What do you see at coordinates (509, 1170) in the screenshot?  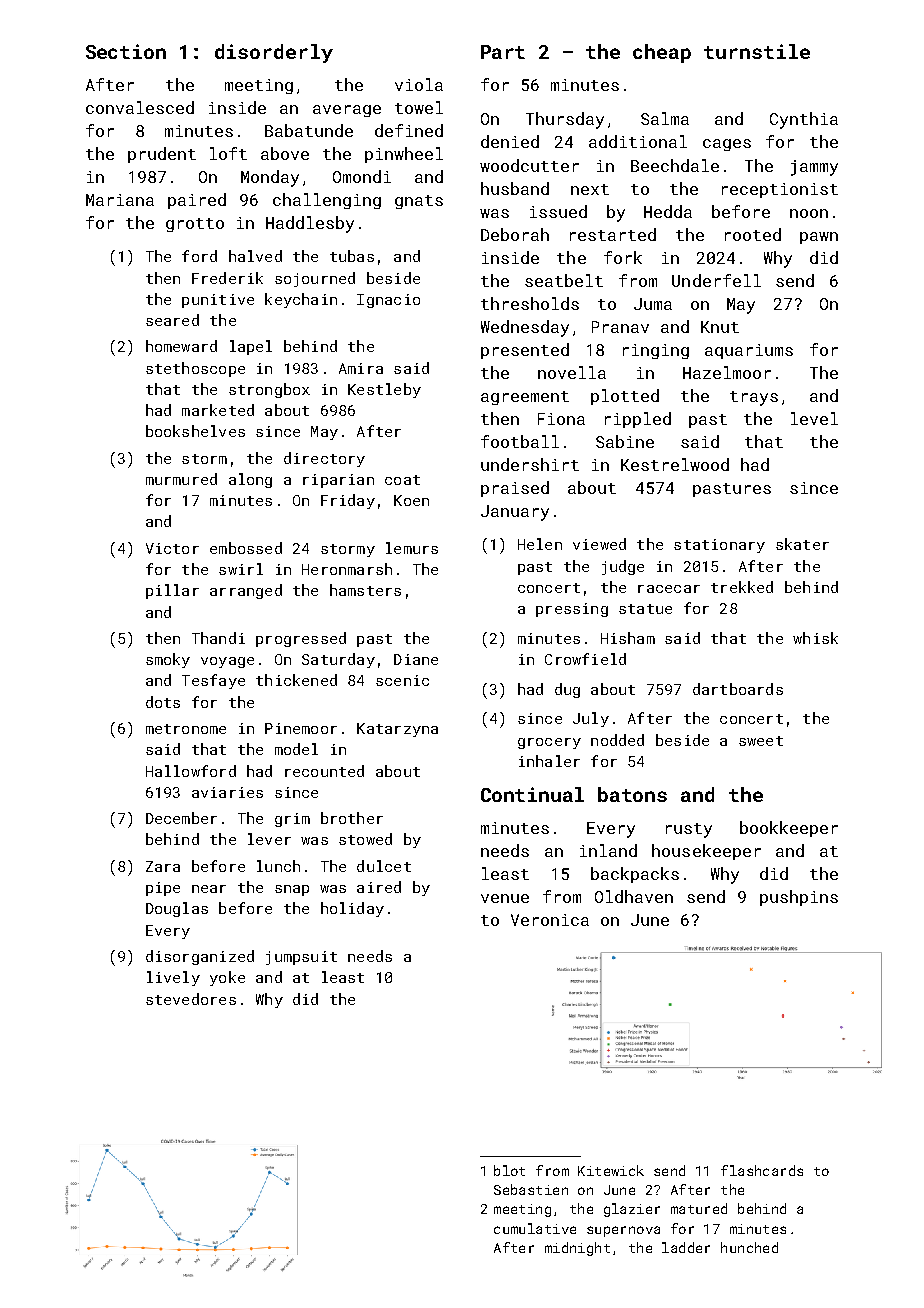 I see `blot` at bounding box center [509, 1170].
